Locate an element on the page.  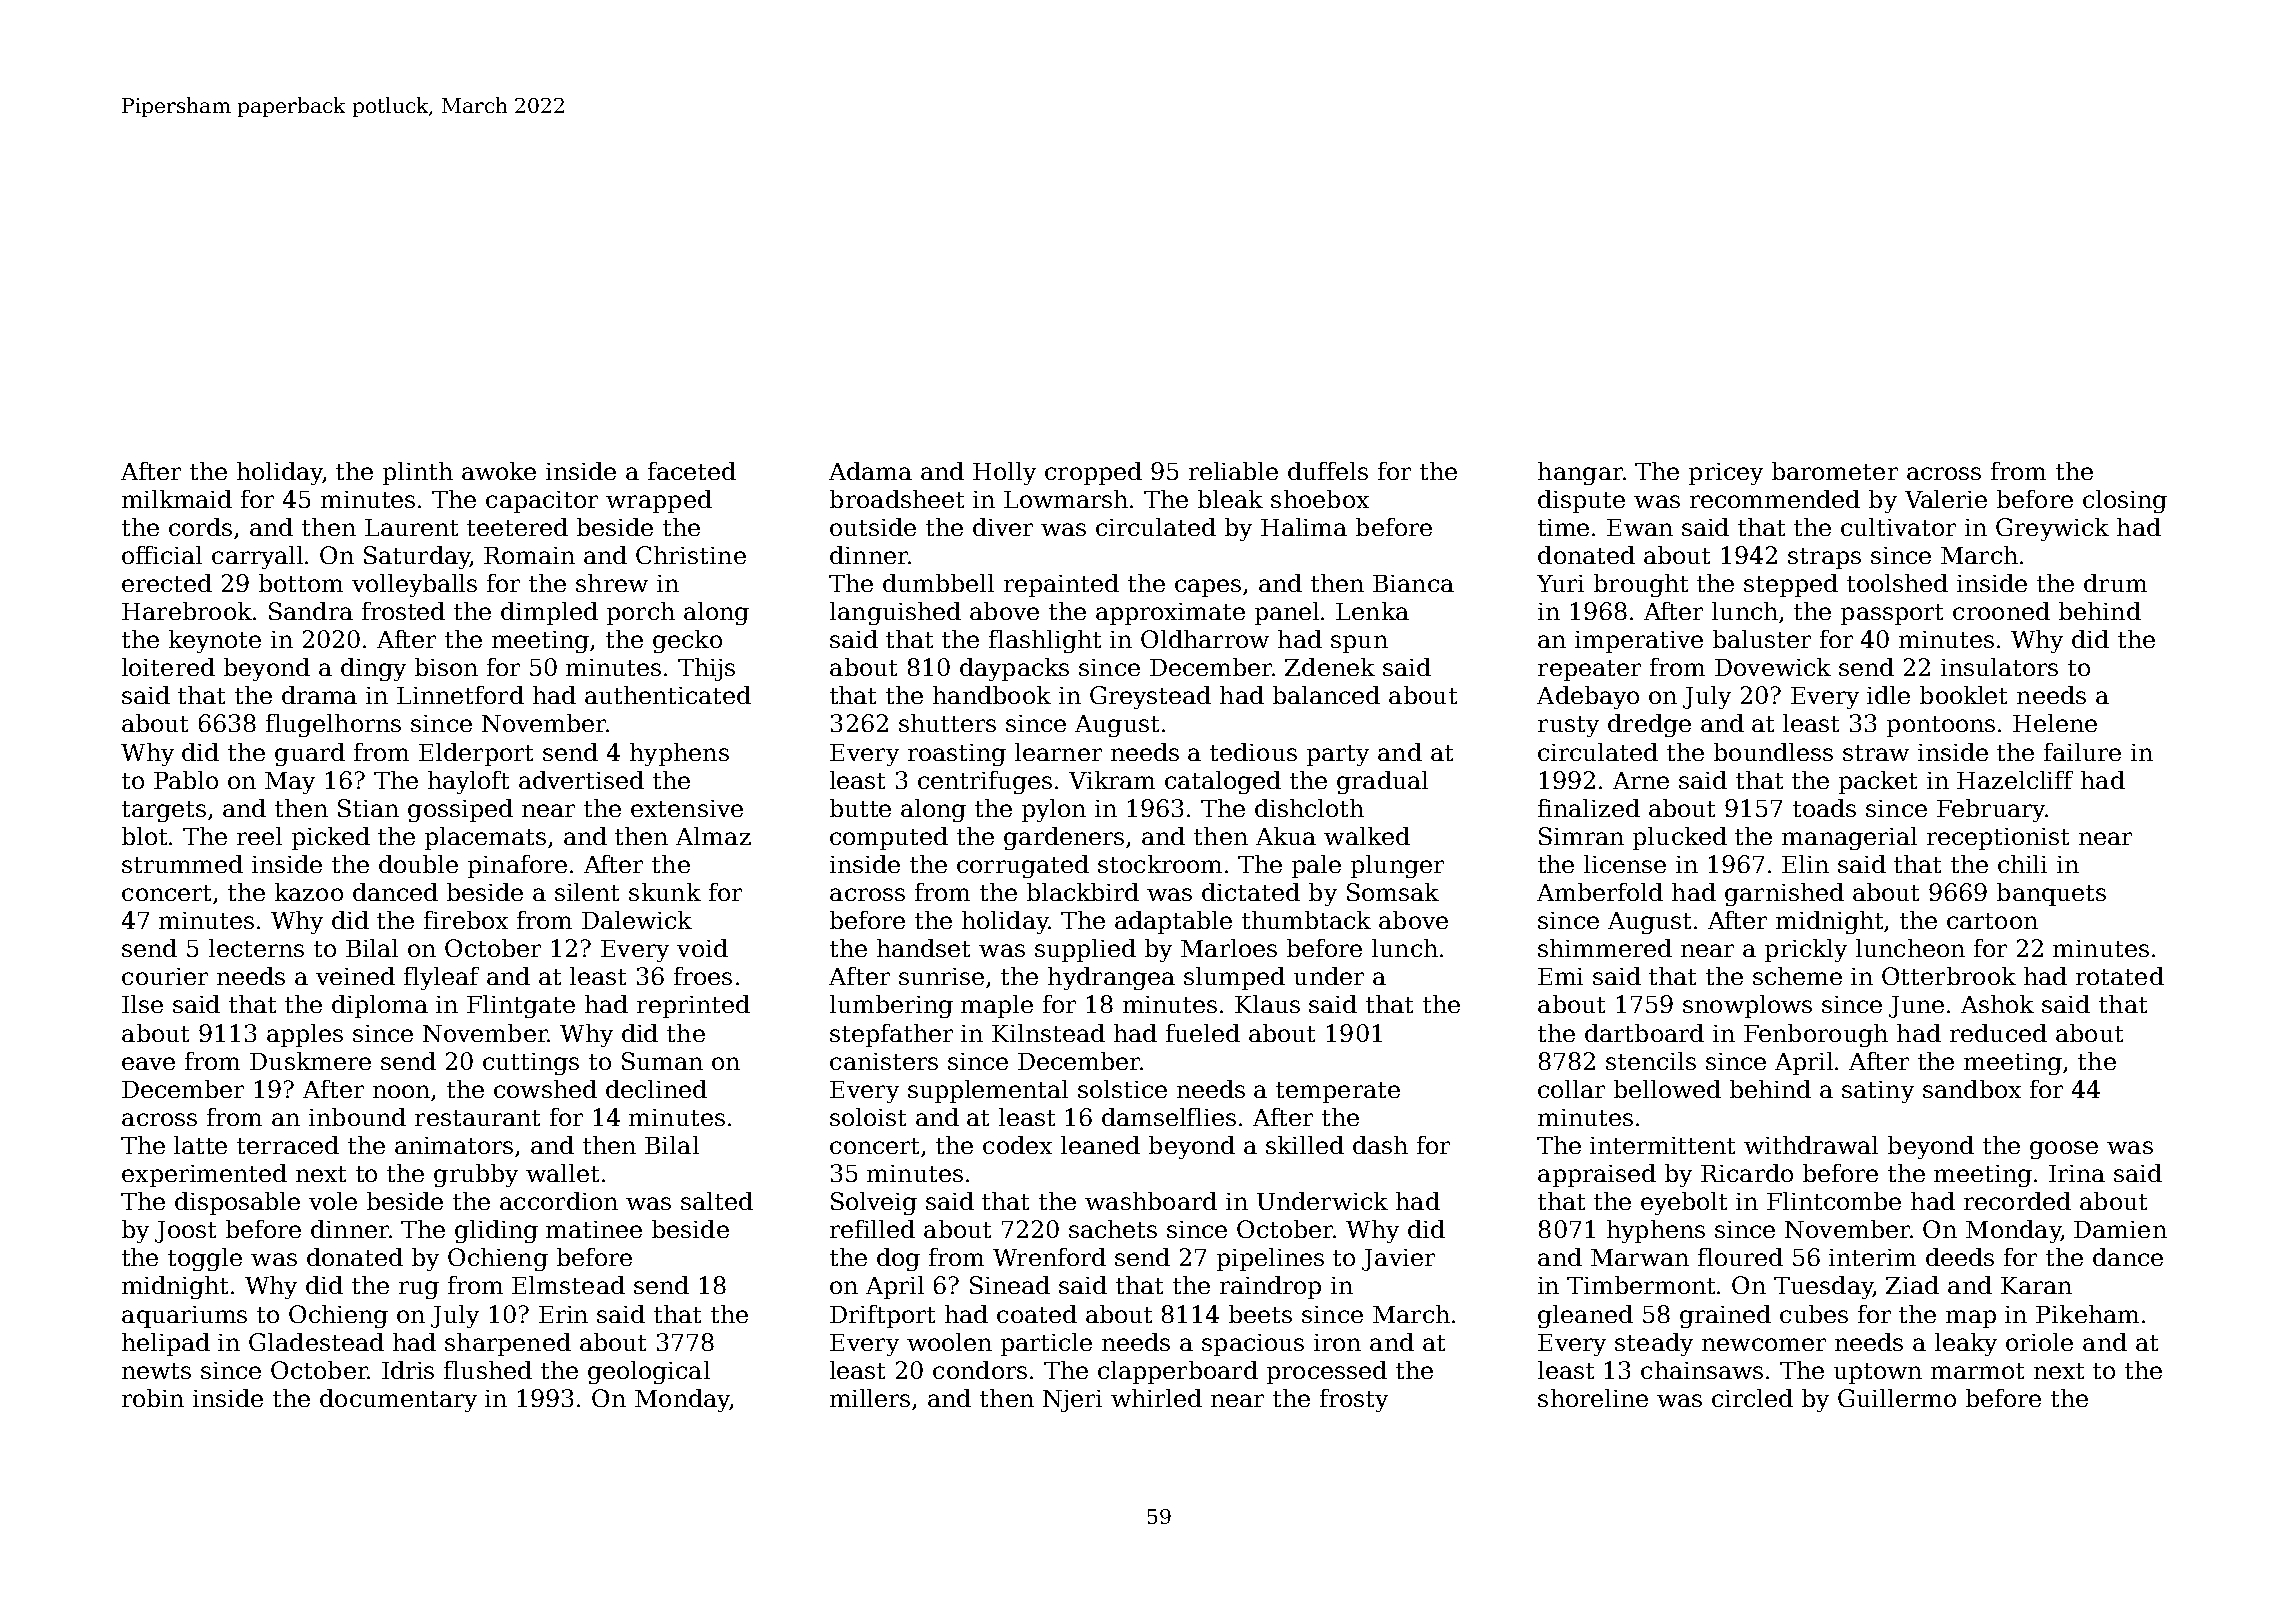
Adama is located at coordinates (870, 471).
